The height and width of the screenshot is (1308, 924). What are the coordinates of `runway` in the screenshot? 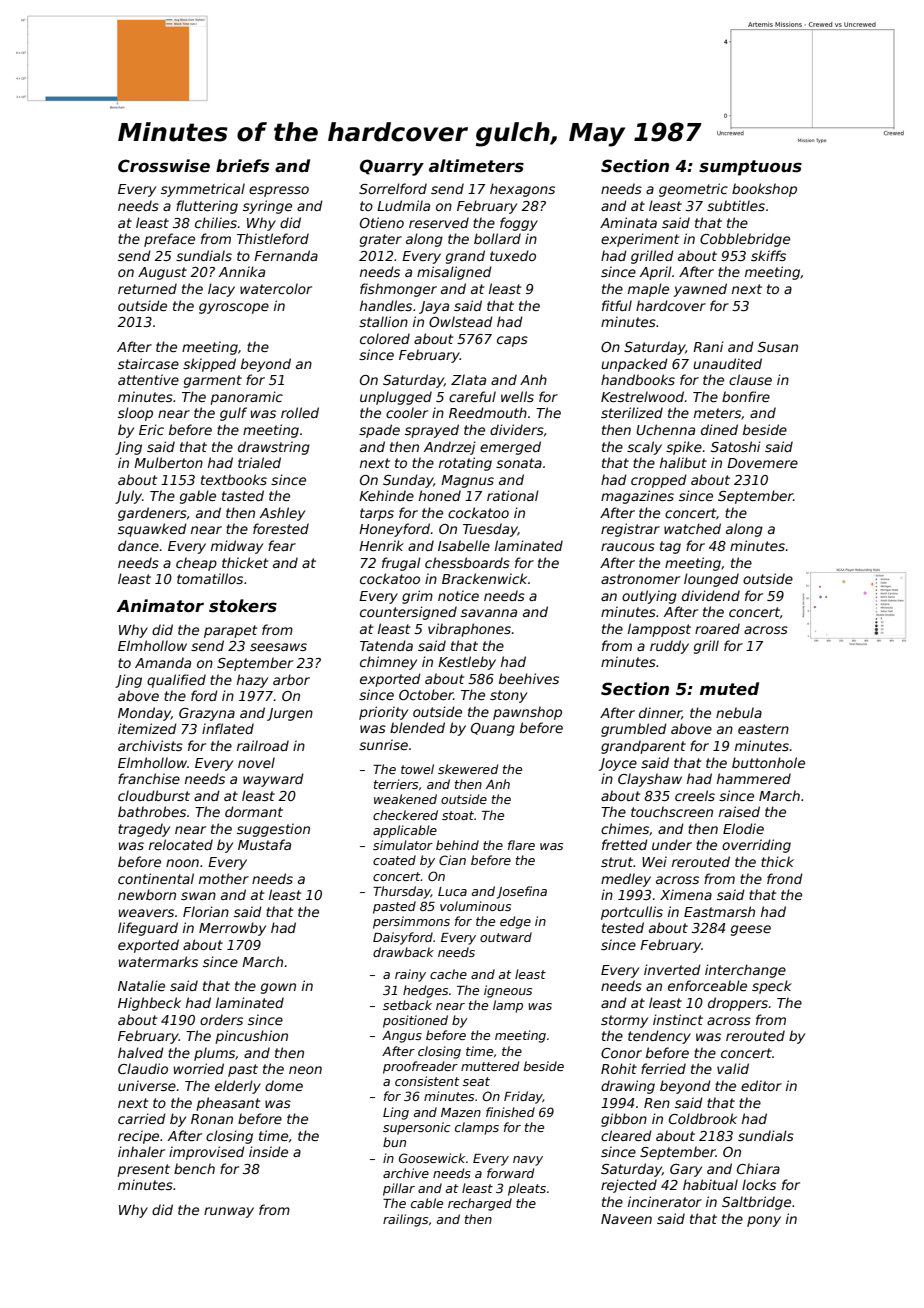 It's located at (229, 1212).
